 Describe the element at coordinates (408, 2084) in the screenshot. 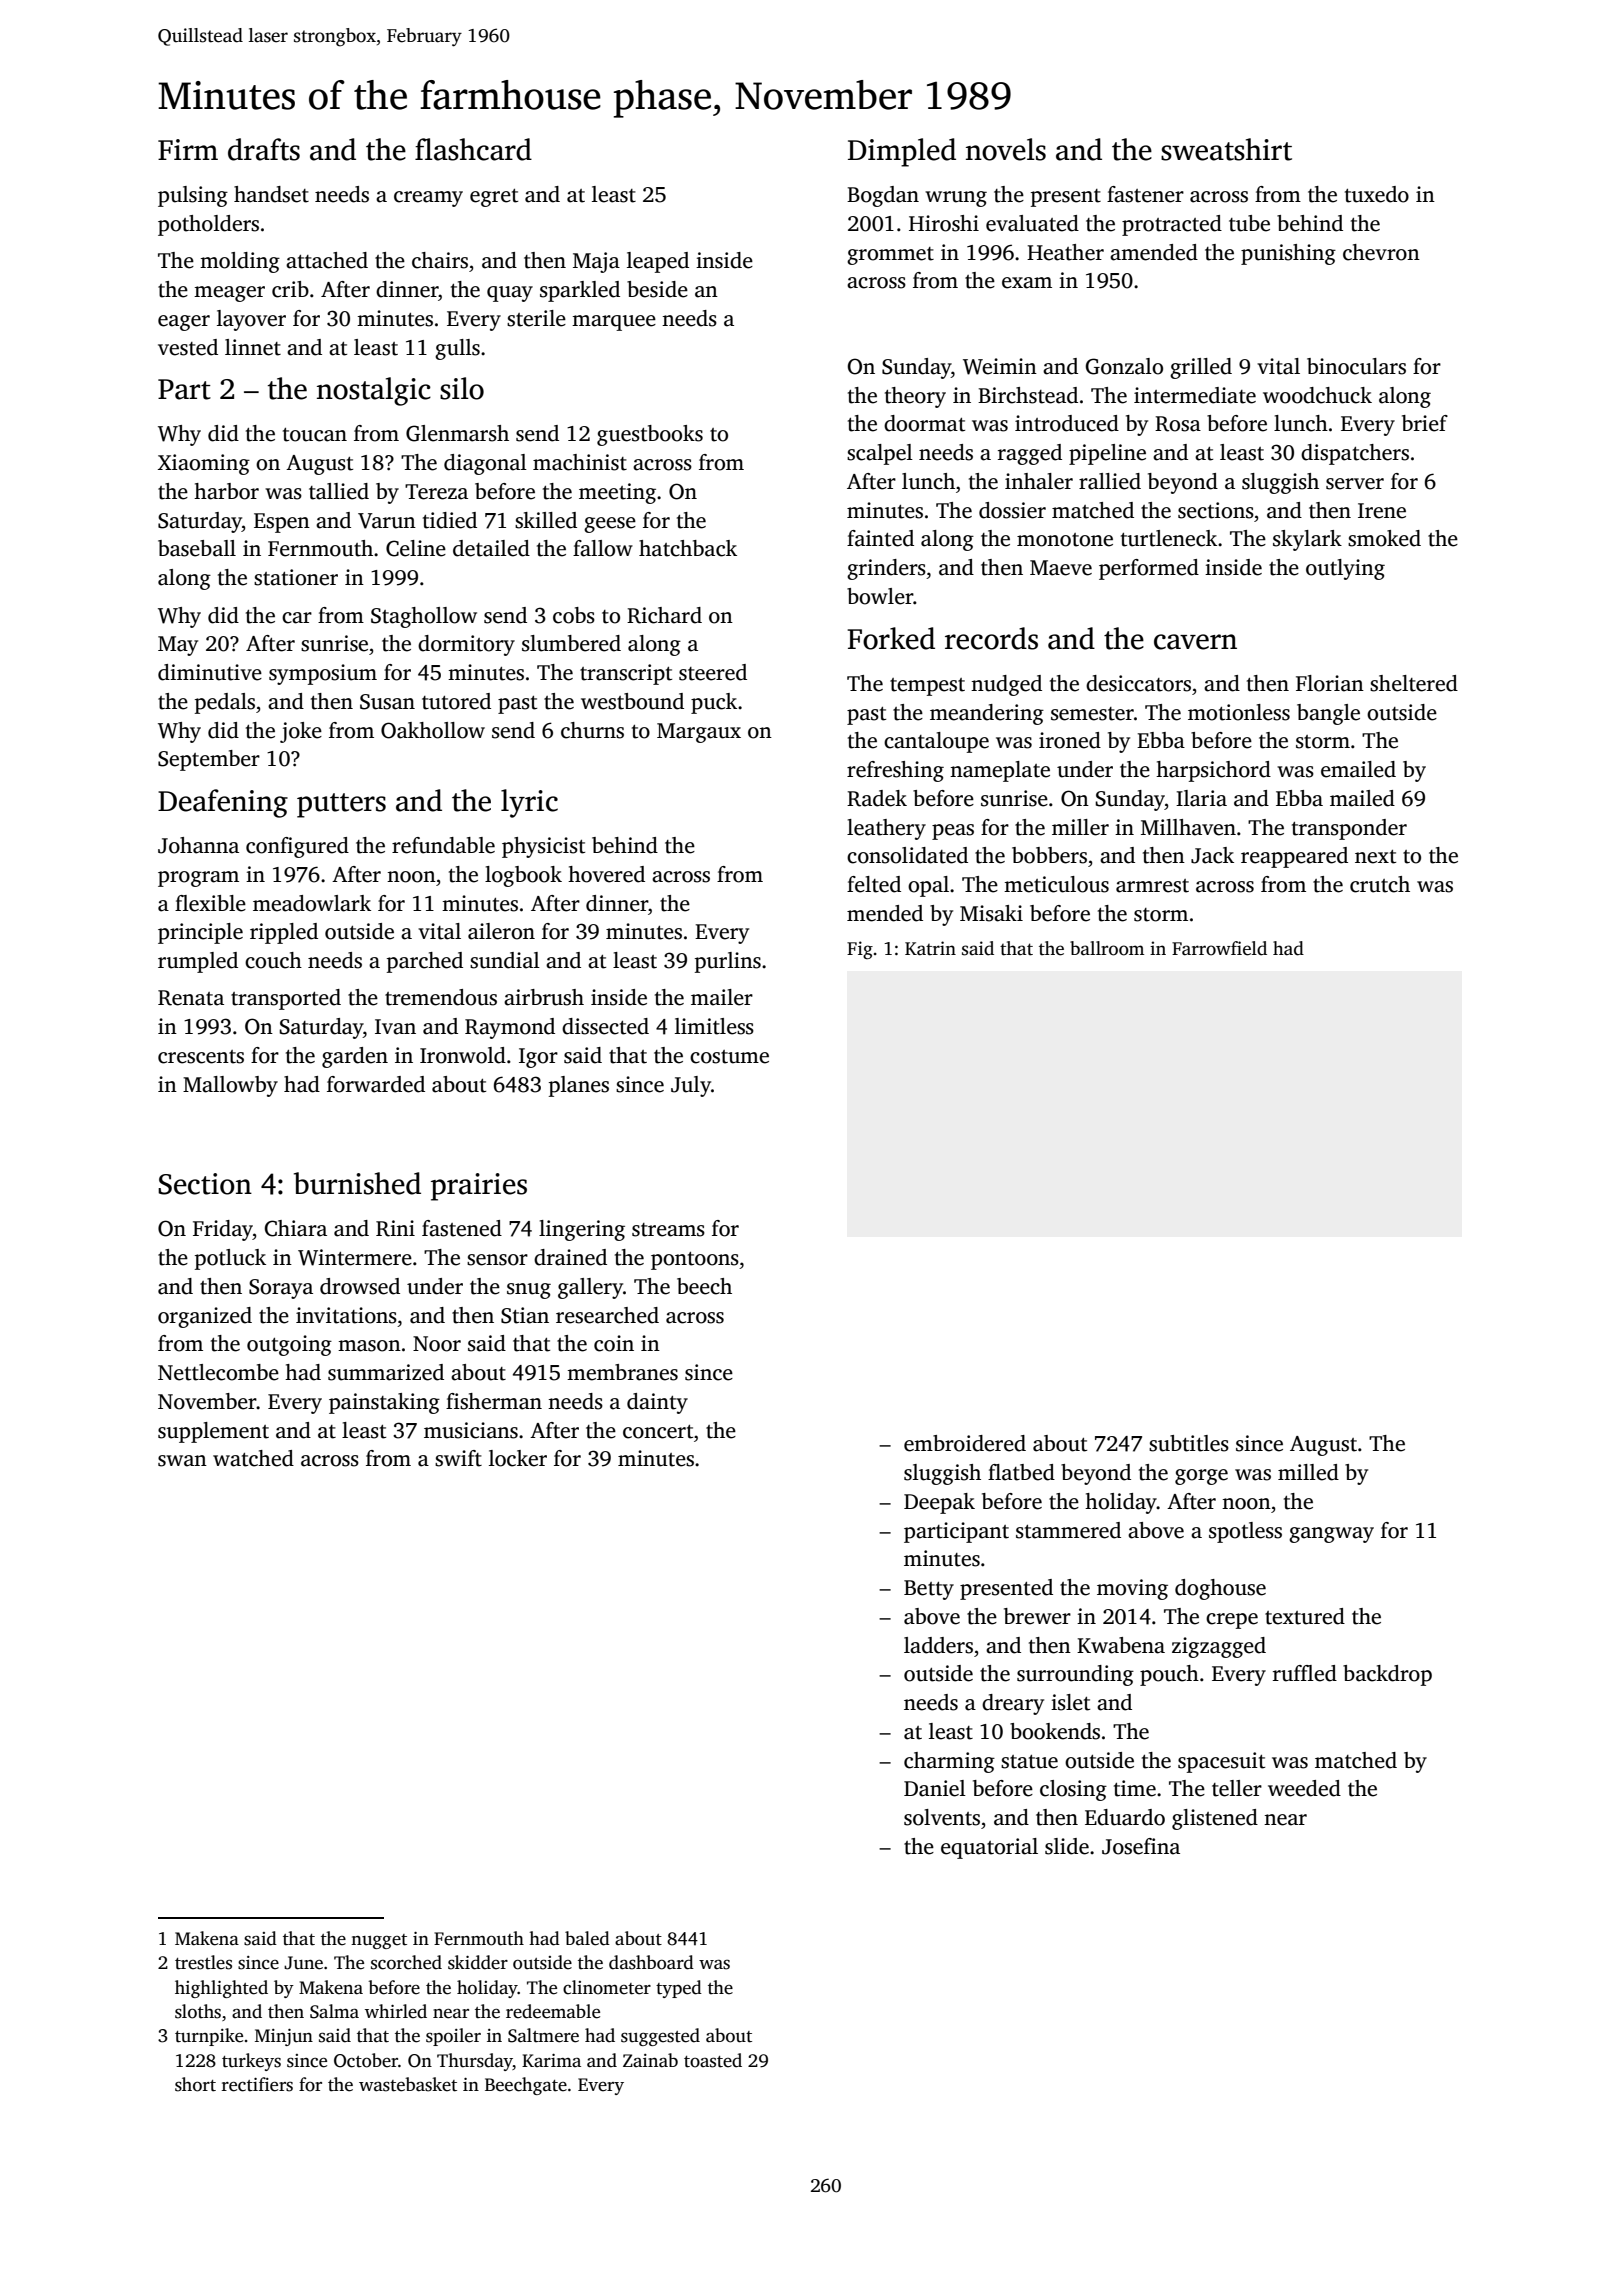

I see `wastebasket` at that location.
